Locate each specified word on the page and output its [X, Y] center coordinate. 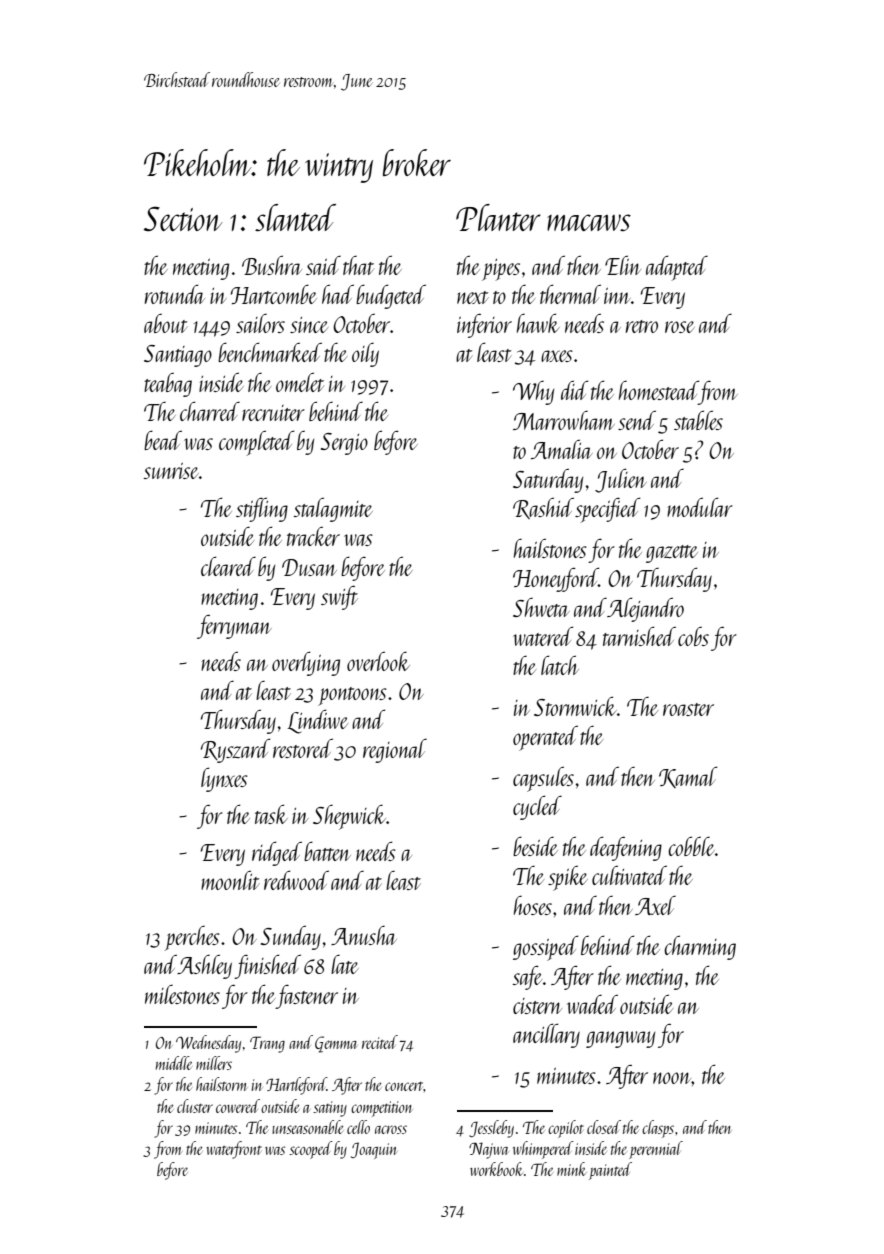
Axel [655, 905]
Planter [498, 217]
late [345, 964]
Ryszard [235, 750]
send [637, 420]
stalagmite [333, 509]
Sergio [344, 444]
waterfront [234, 1150]
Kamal [688, 777]
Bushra [272, 265]
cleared [228, 566]
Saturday [548, 480]
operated [545, 738]
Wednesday [208, 1044]
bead [163, 440]
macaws [589, 222]
